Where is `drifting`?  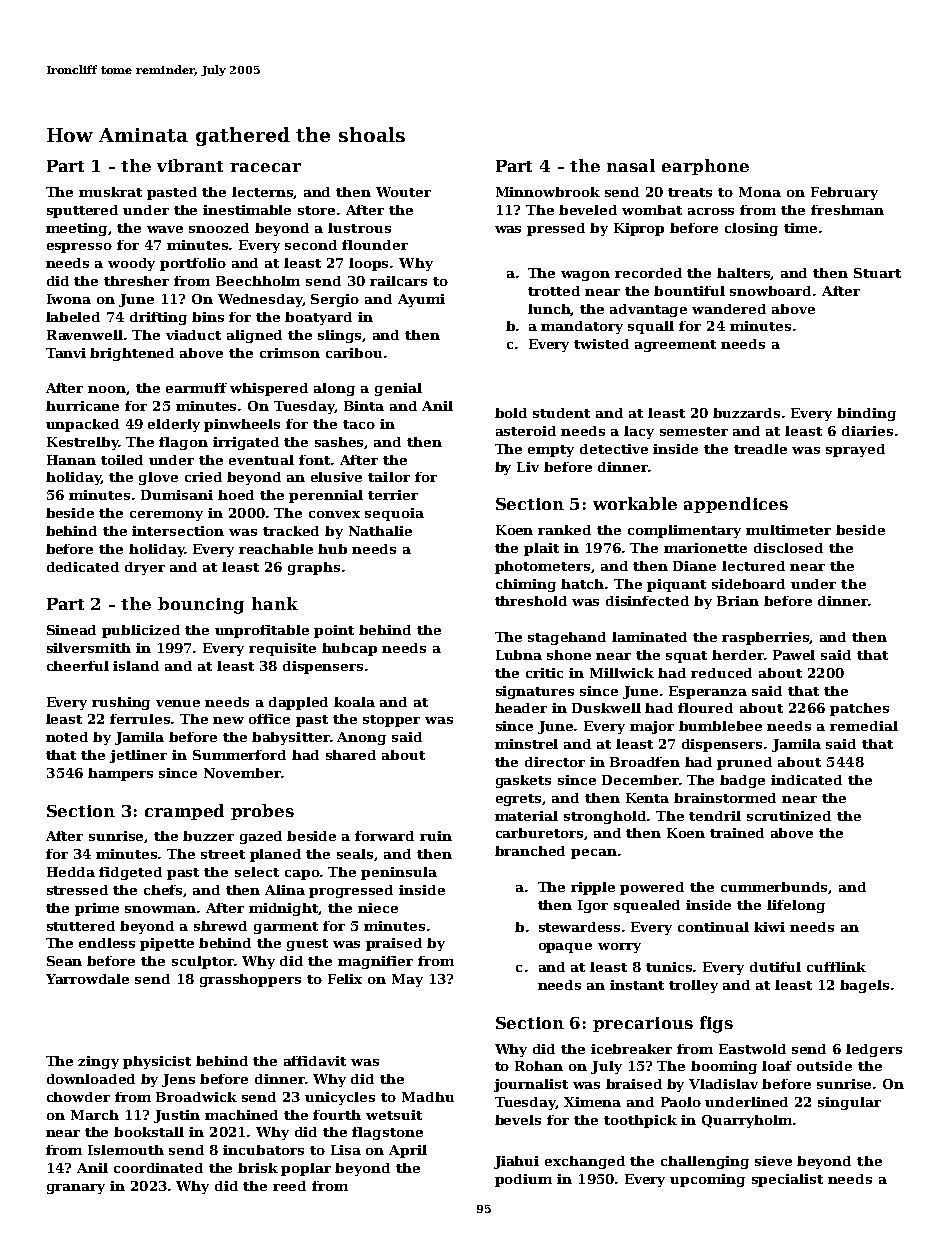 drifting is located at coordinates (158, 318).
